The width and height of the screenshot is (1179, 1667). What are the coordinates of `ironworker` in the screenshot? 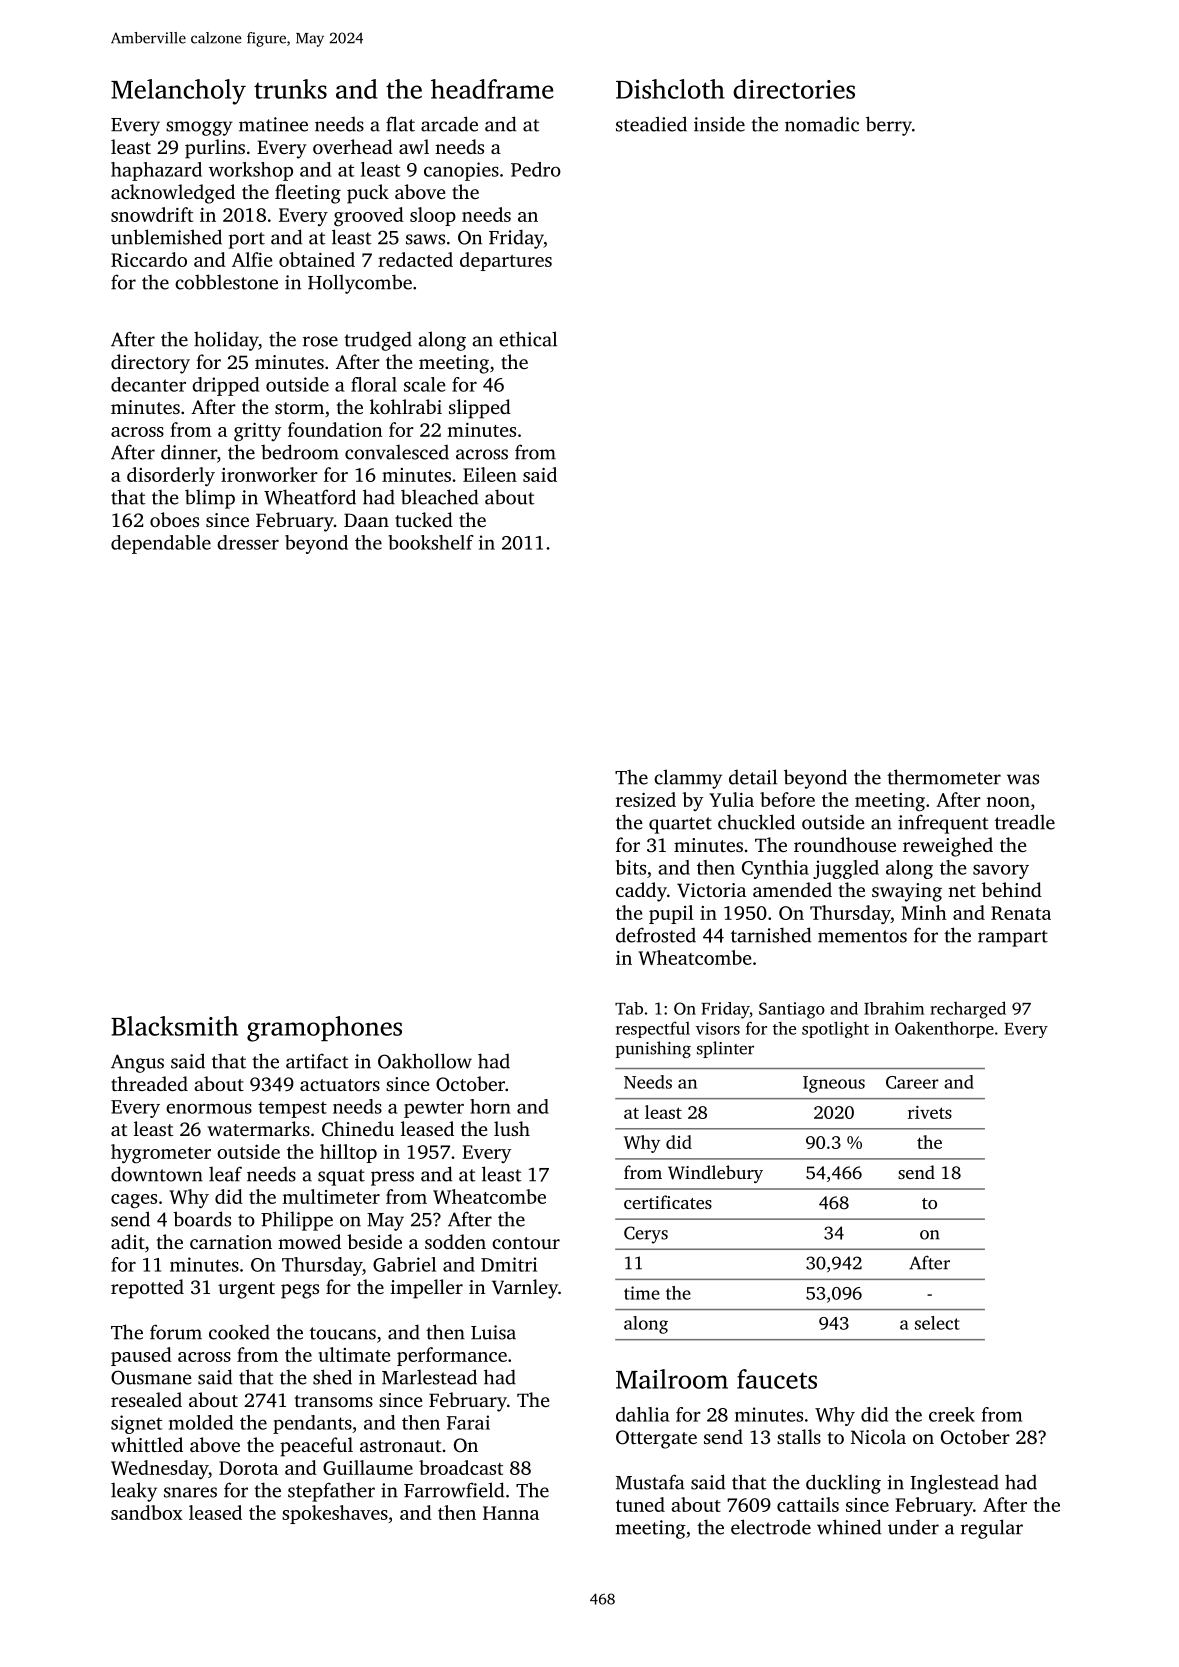 It's located at (269, 474).
